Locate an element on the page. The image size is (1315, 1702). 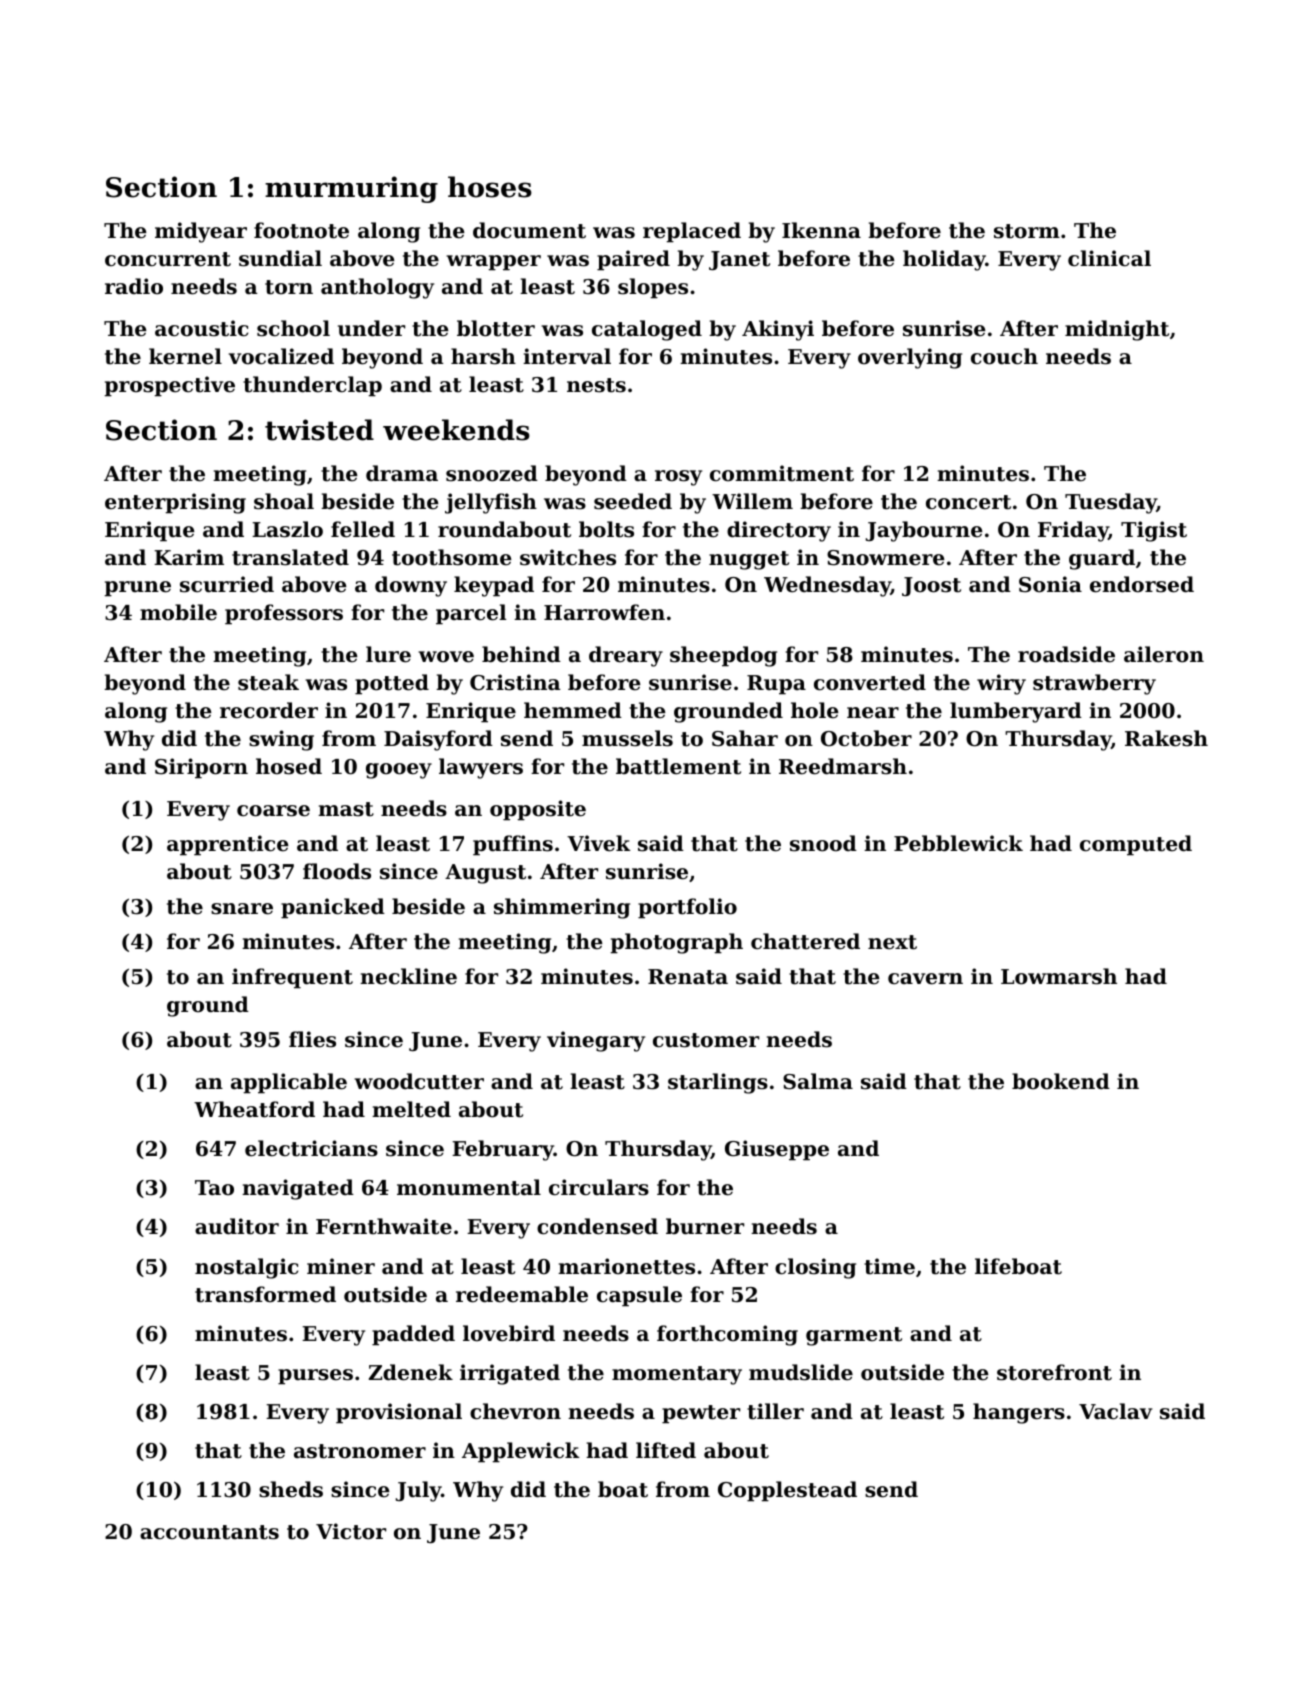
midyear is located at coordinates (201, 232).
